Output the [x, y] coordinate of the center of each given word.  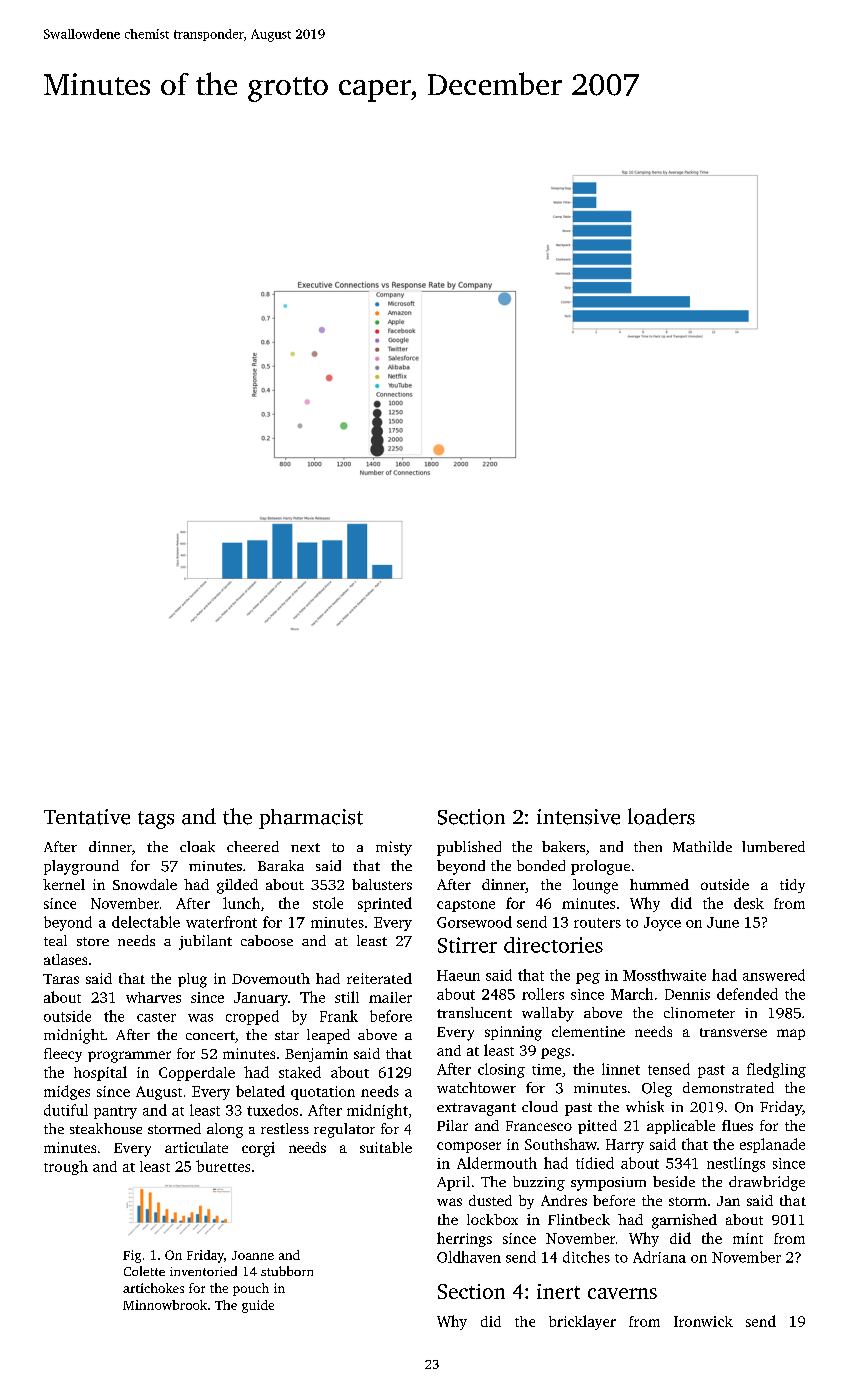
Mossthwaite [664, 975]
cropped [252, 1017]
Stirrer [467, 945]
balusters [382, 884]
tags [156, 820]
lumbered [773, 846]
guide [258, 1306]
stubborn [287, 1271]
